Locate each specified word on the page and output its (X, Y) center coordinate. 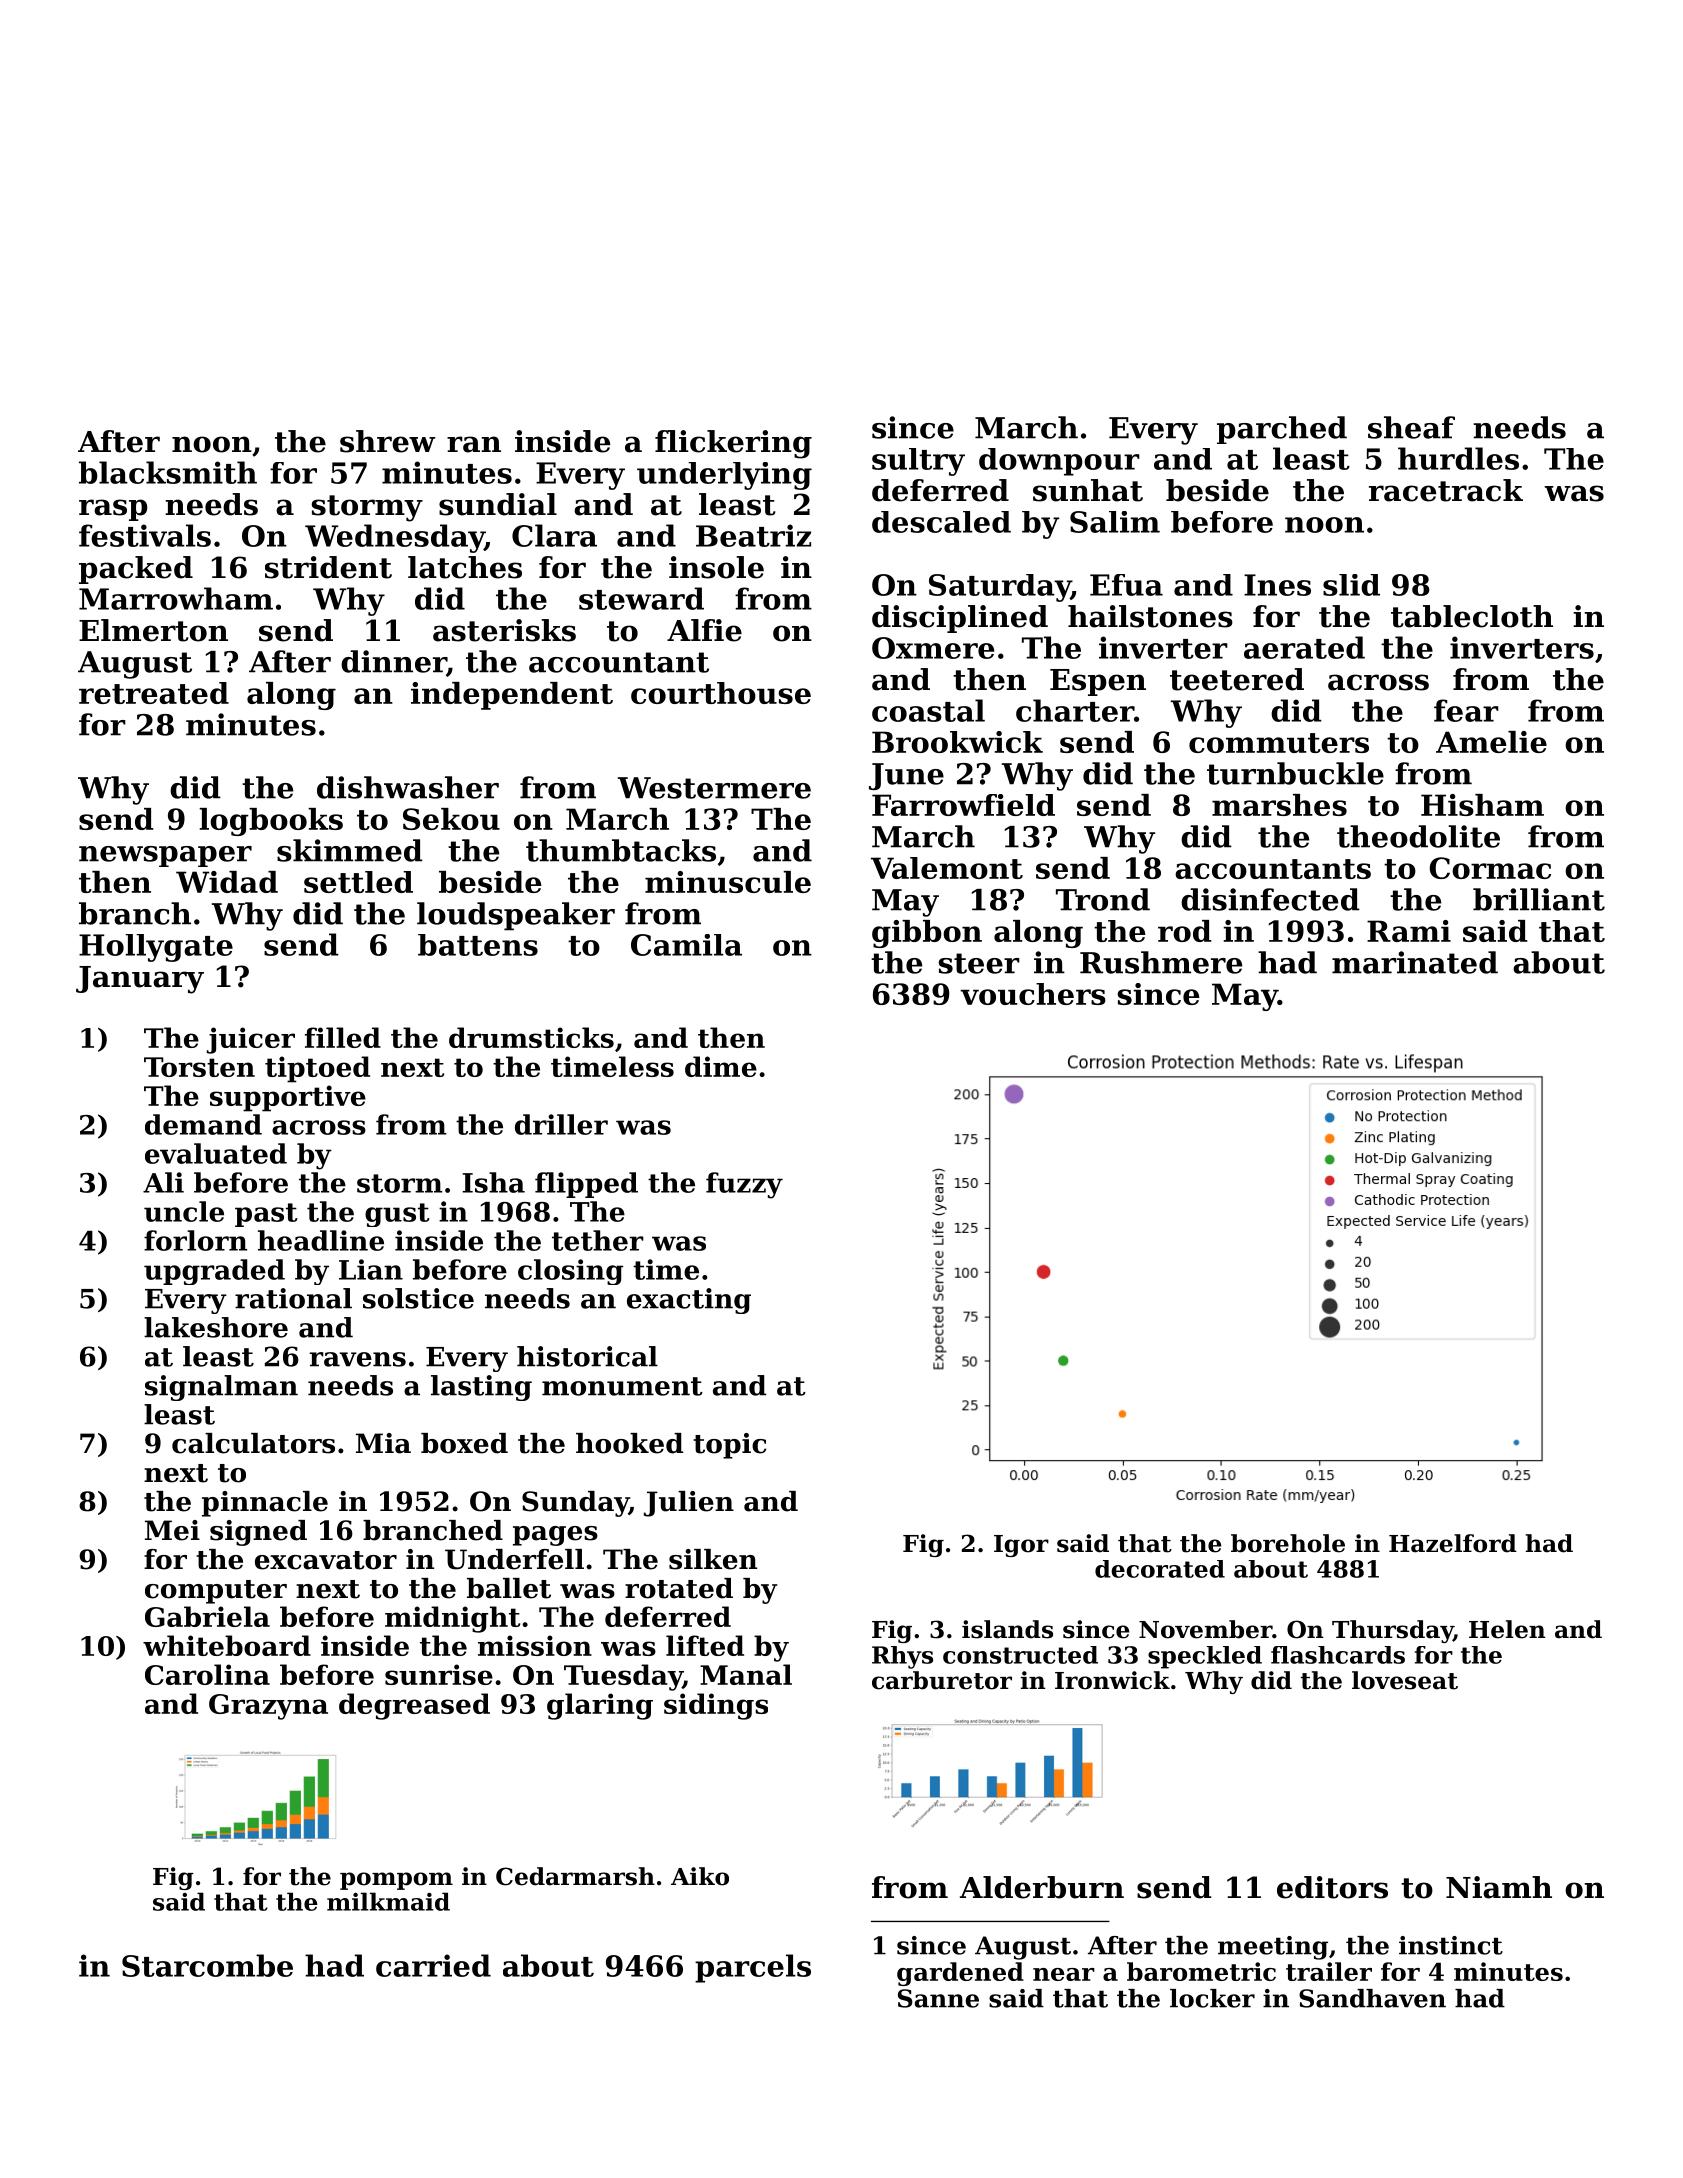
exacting (689, 1301)
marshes (1279, 805)
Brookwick (957, 742)
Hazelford (1453, 1543)
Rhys (902, 1657)
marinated (1415, 962)
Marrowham (176, 598)
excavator (326, 1560)
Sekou (451, 819)
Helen (1507, 1629)
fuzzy (744, 1185)
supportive (288, 1098)
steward (641, 598)
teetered (1237, 679)
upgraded (214, 1272)
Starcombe (207, 1965)
